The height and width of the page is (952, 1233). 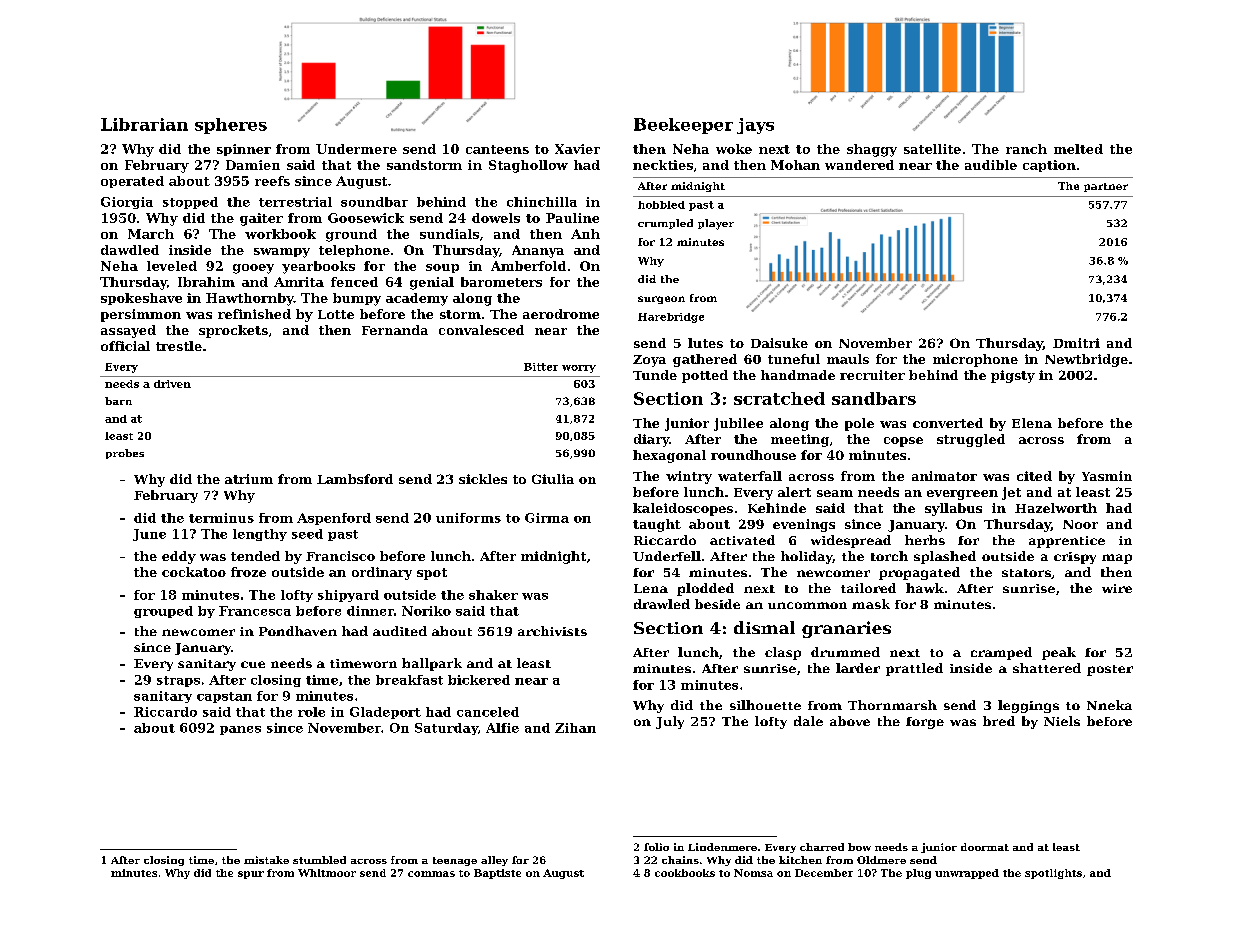 I want to click on straps, so click(x=178, y=681).
